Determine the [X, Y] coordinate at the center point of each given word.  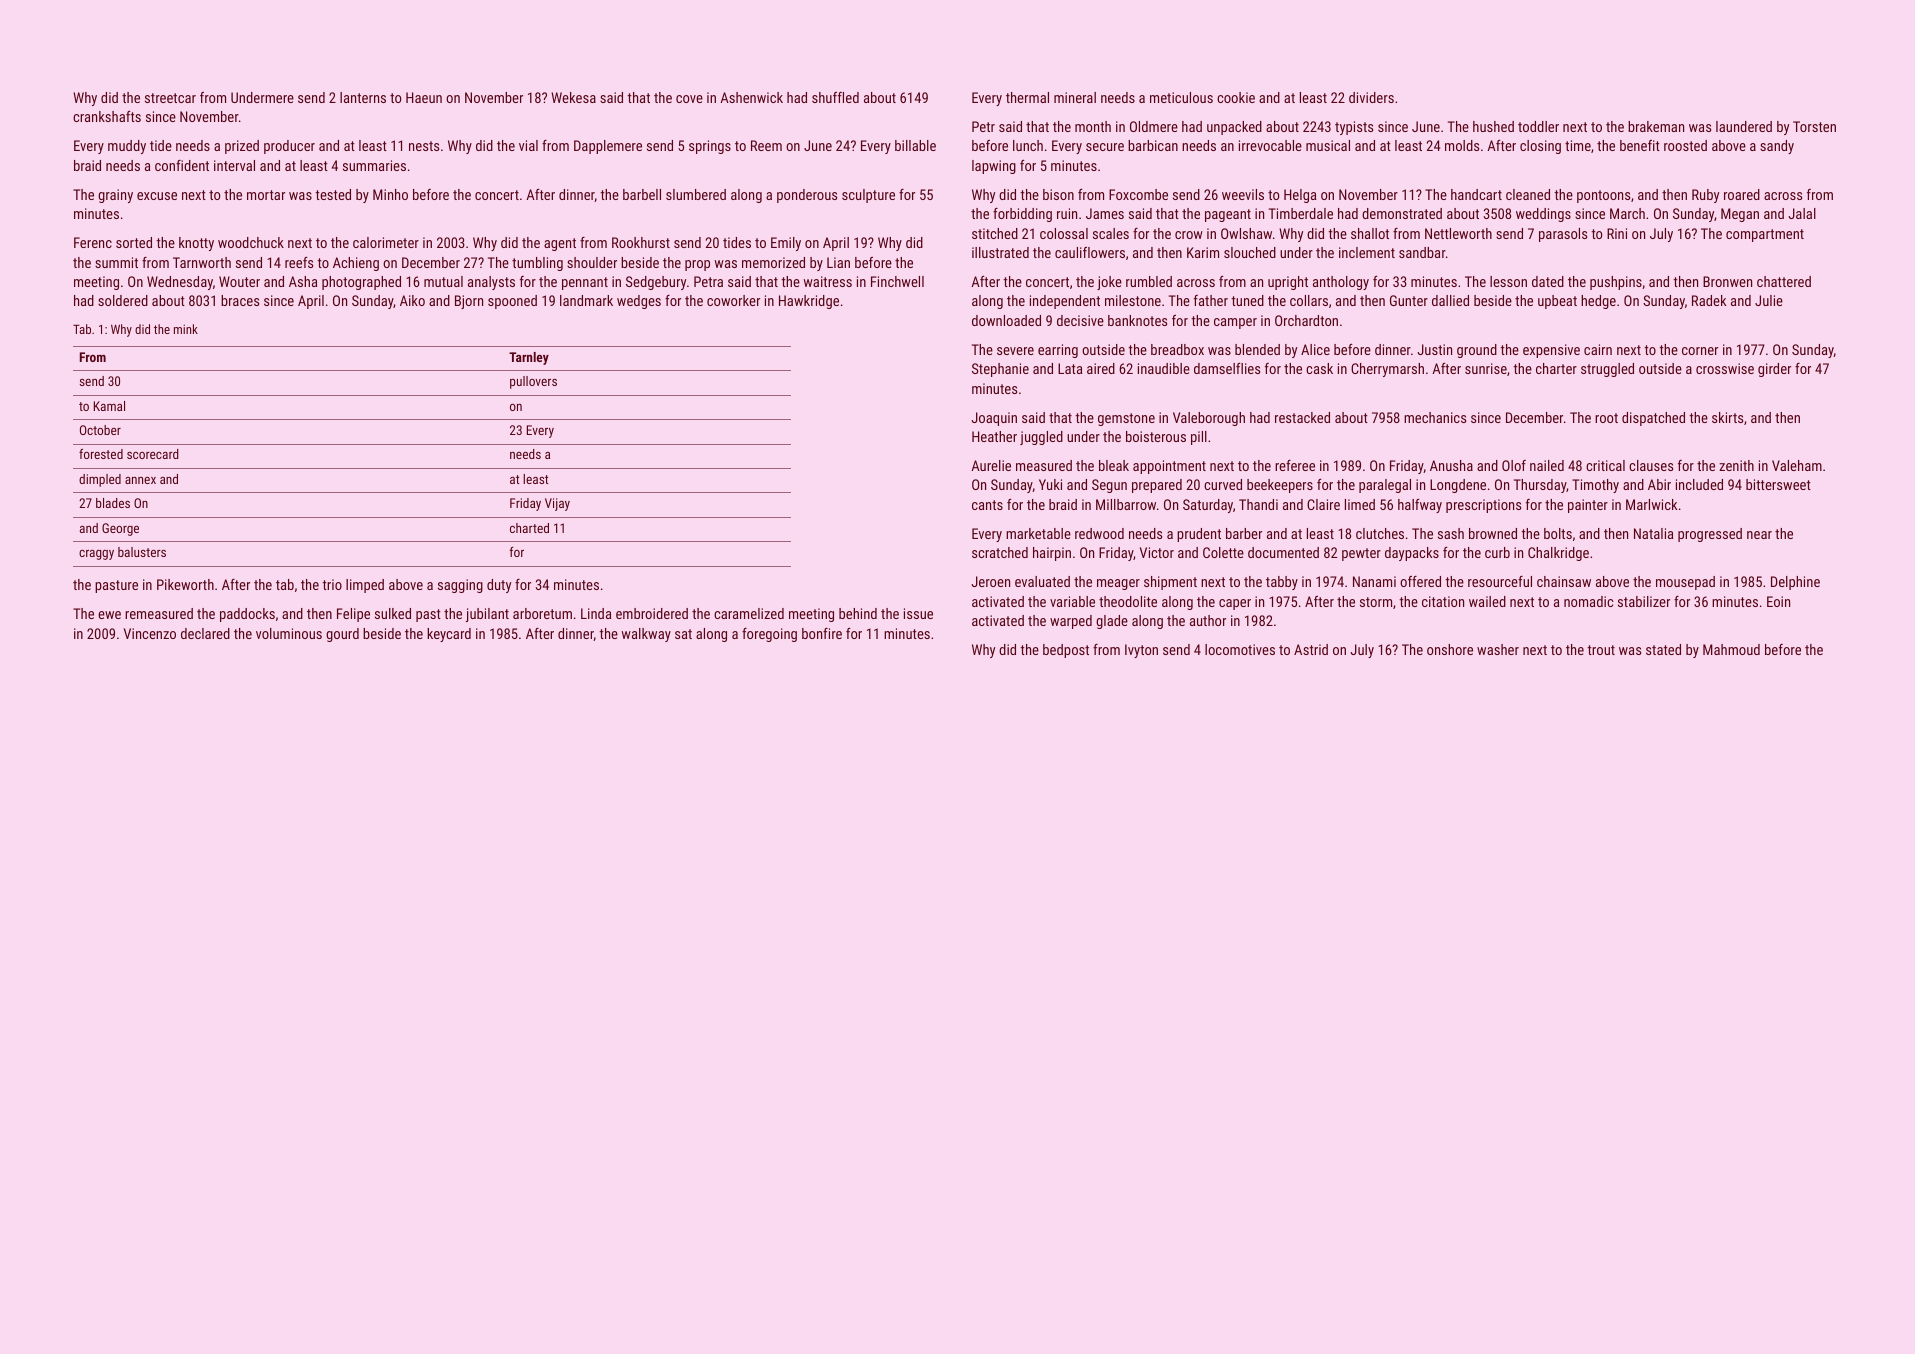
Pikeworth [185, 584]
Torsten [1814, 126]
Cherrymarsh [1387, 370]
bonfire [822, 633]
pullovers [533, 382]
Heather [994, 436]
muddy [127, 147]
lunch [1028, 145]
